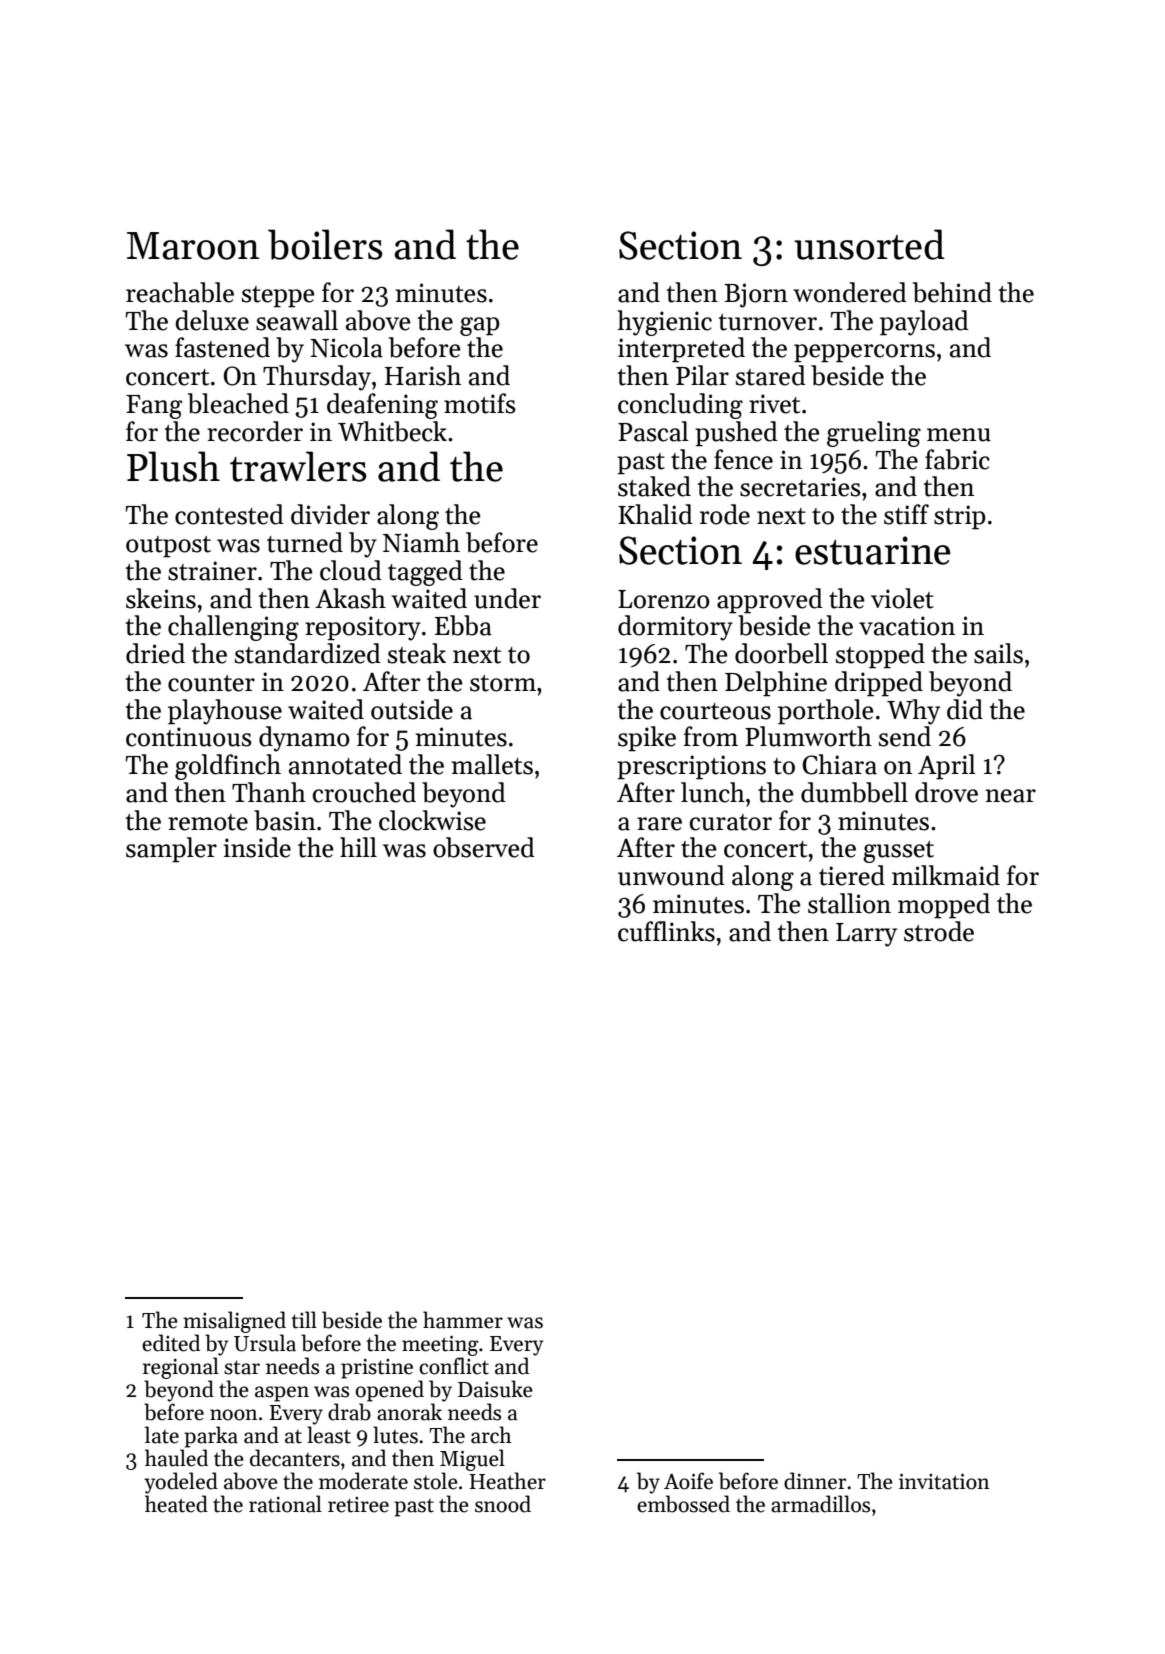 Image resolution: width=1165 pixels, height=1654 pixels. What do you see at coordinates (492, 764) in the image?
I see `mallets` at bounding box center [492, 764].
